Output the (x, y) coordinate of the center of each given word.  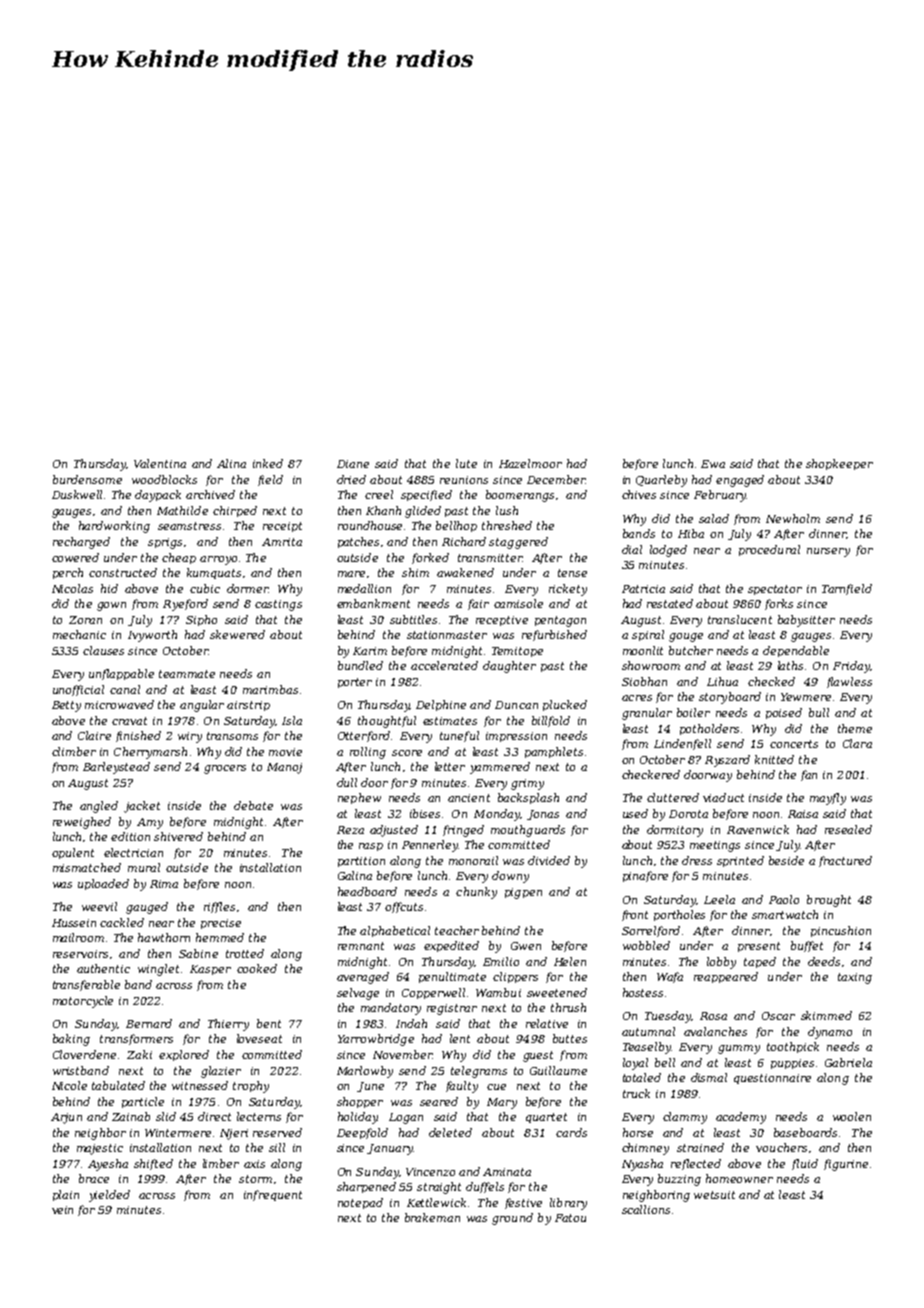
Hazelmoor (530, 463)
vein (62, 1210)
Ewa (713, 464)
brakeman (432, 1217)
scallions (646, 1209)
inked (268, 463)
